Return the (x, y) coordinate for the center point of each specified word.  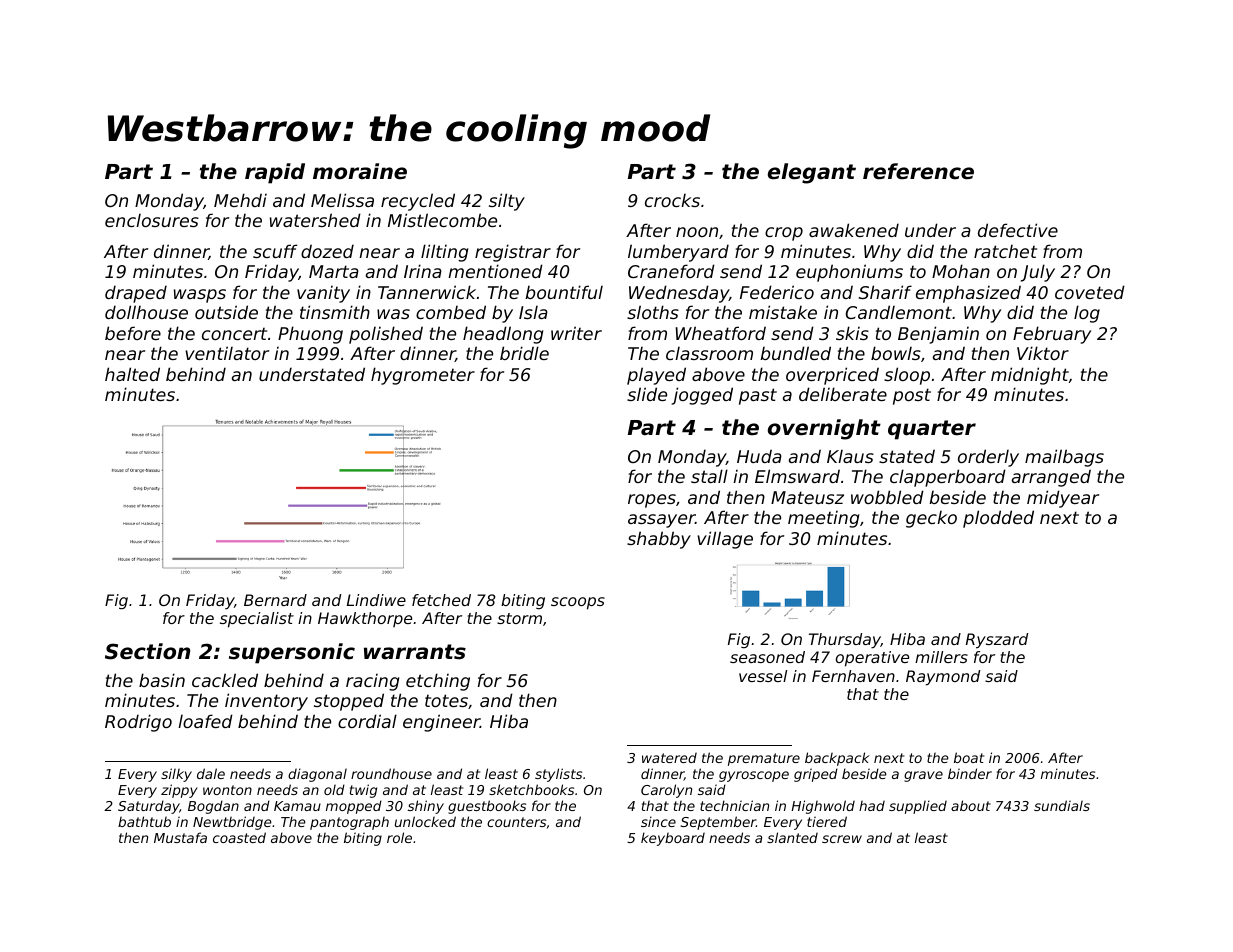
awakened (854, 230)
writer (576, 333)
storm (519, 618)
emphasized (968, 294)
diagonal (317, 775)
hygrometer (423, 376)
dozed (327, 251)
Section (147, 651)
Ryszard (997, 641)
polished (386, 335)
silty (507, 202)
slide (647, 394)
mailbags (1064, 458)
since (658, 821)
